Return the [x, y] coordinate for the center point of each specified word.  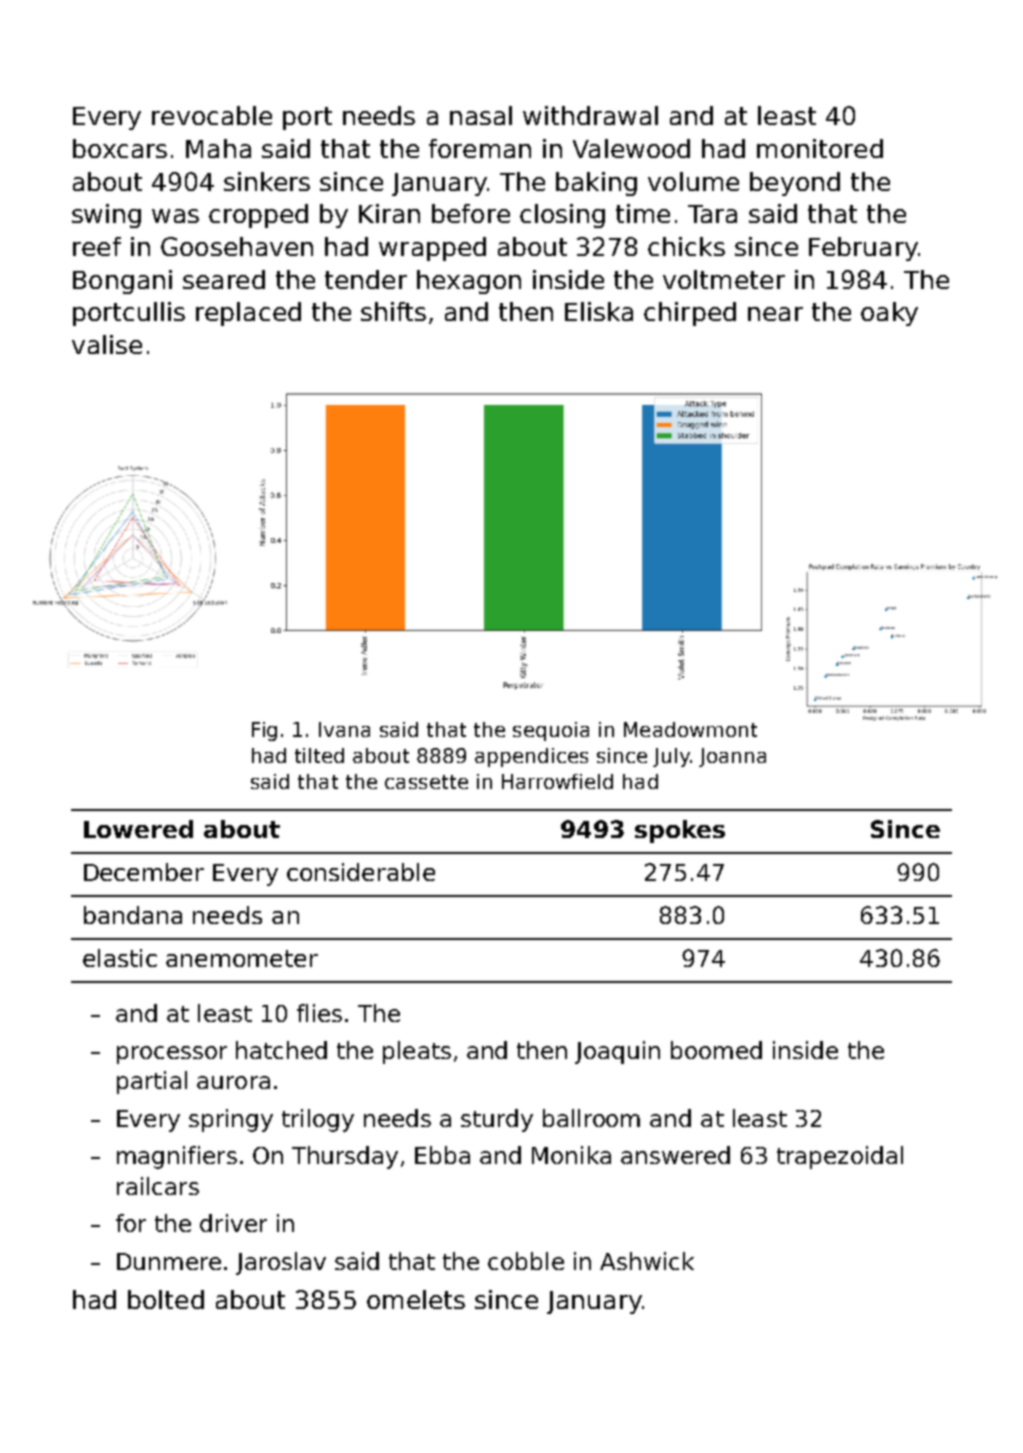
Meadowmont [690, 729]
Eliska [599, 311]
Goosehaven [237, 246]
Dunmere [169, 1261]
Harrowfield [557, 781]
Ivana [344, 729]
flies [319, 1013]
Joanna [732, 757]
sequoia [551, 731]
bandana [133, 915]
